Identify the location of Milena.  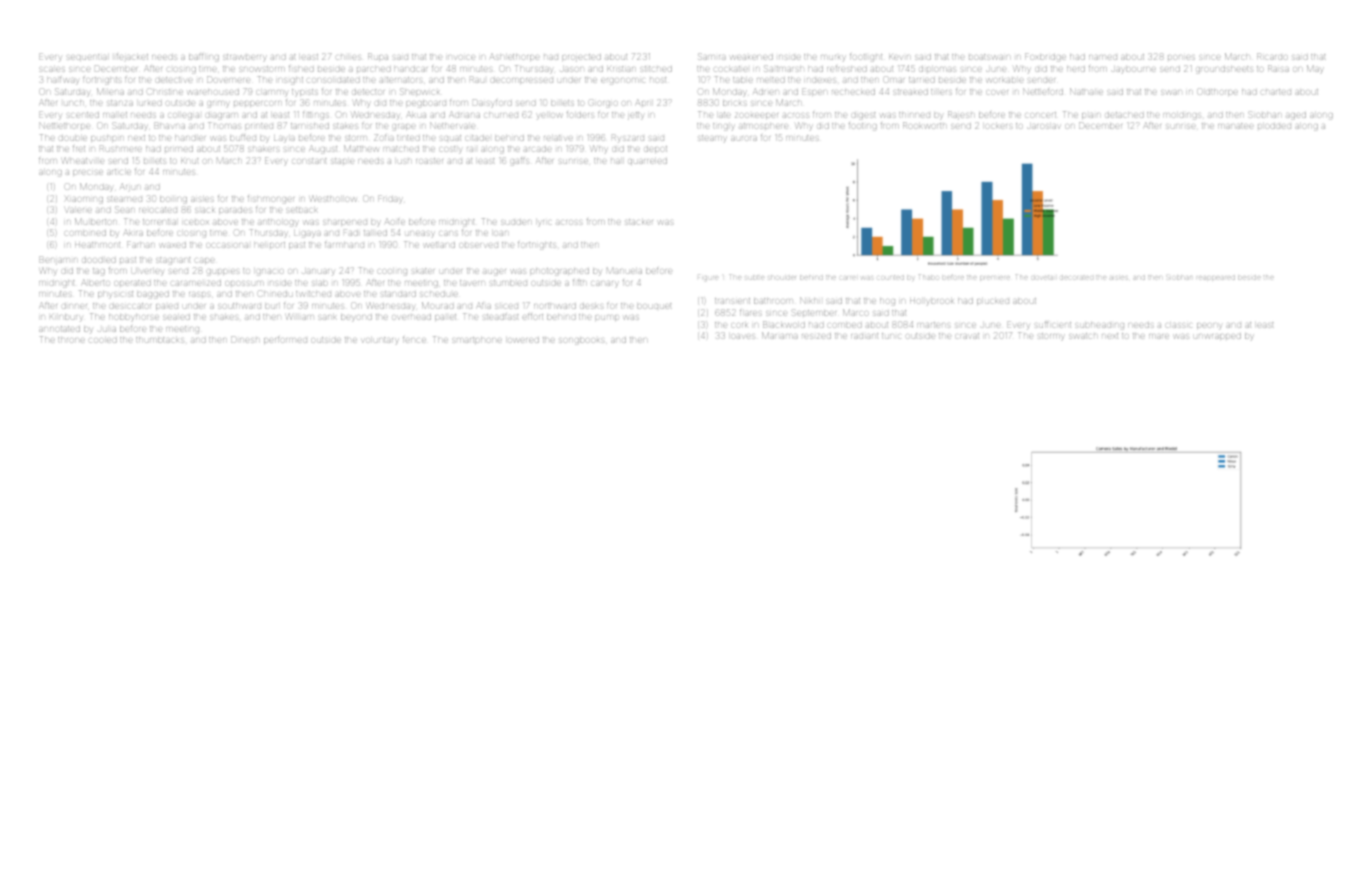
(110, 91).
